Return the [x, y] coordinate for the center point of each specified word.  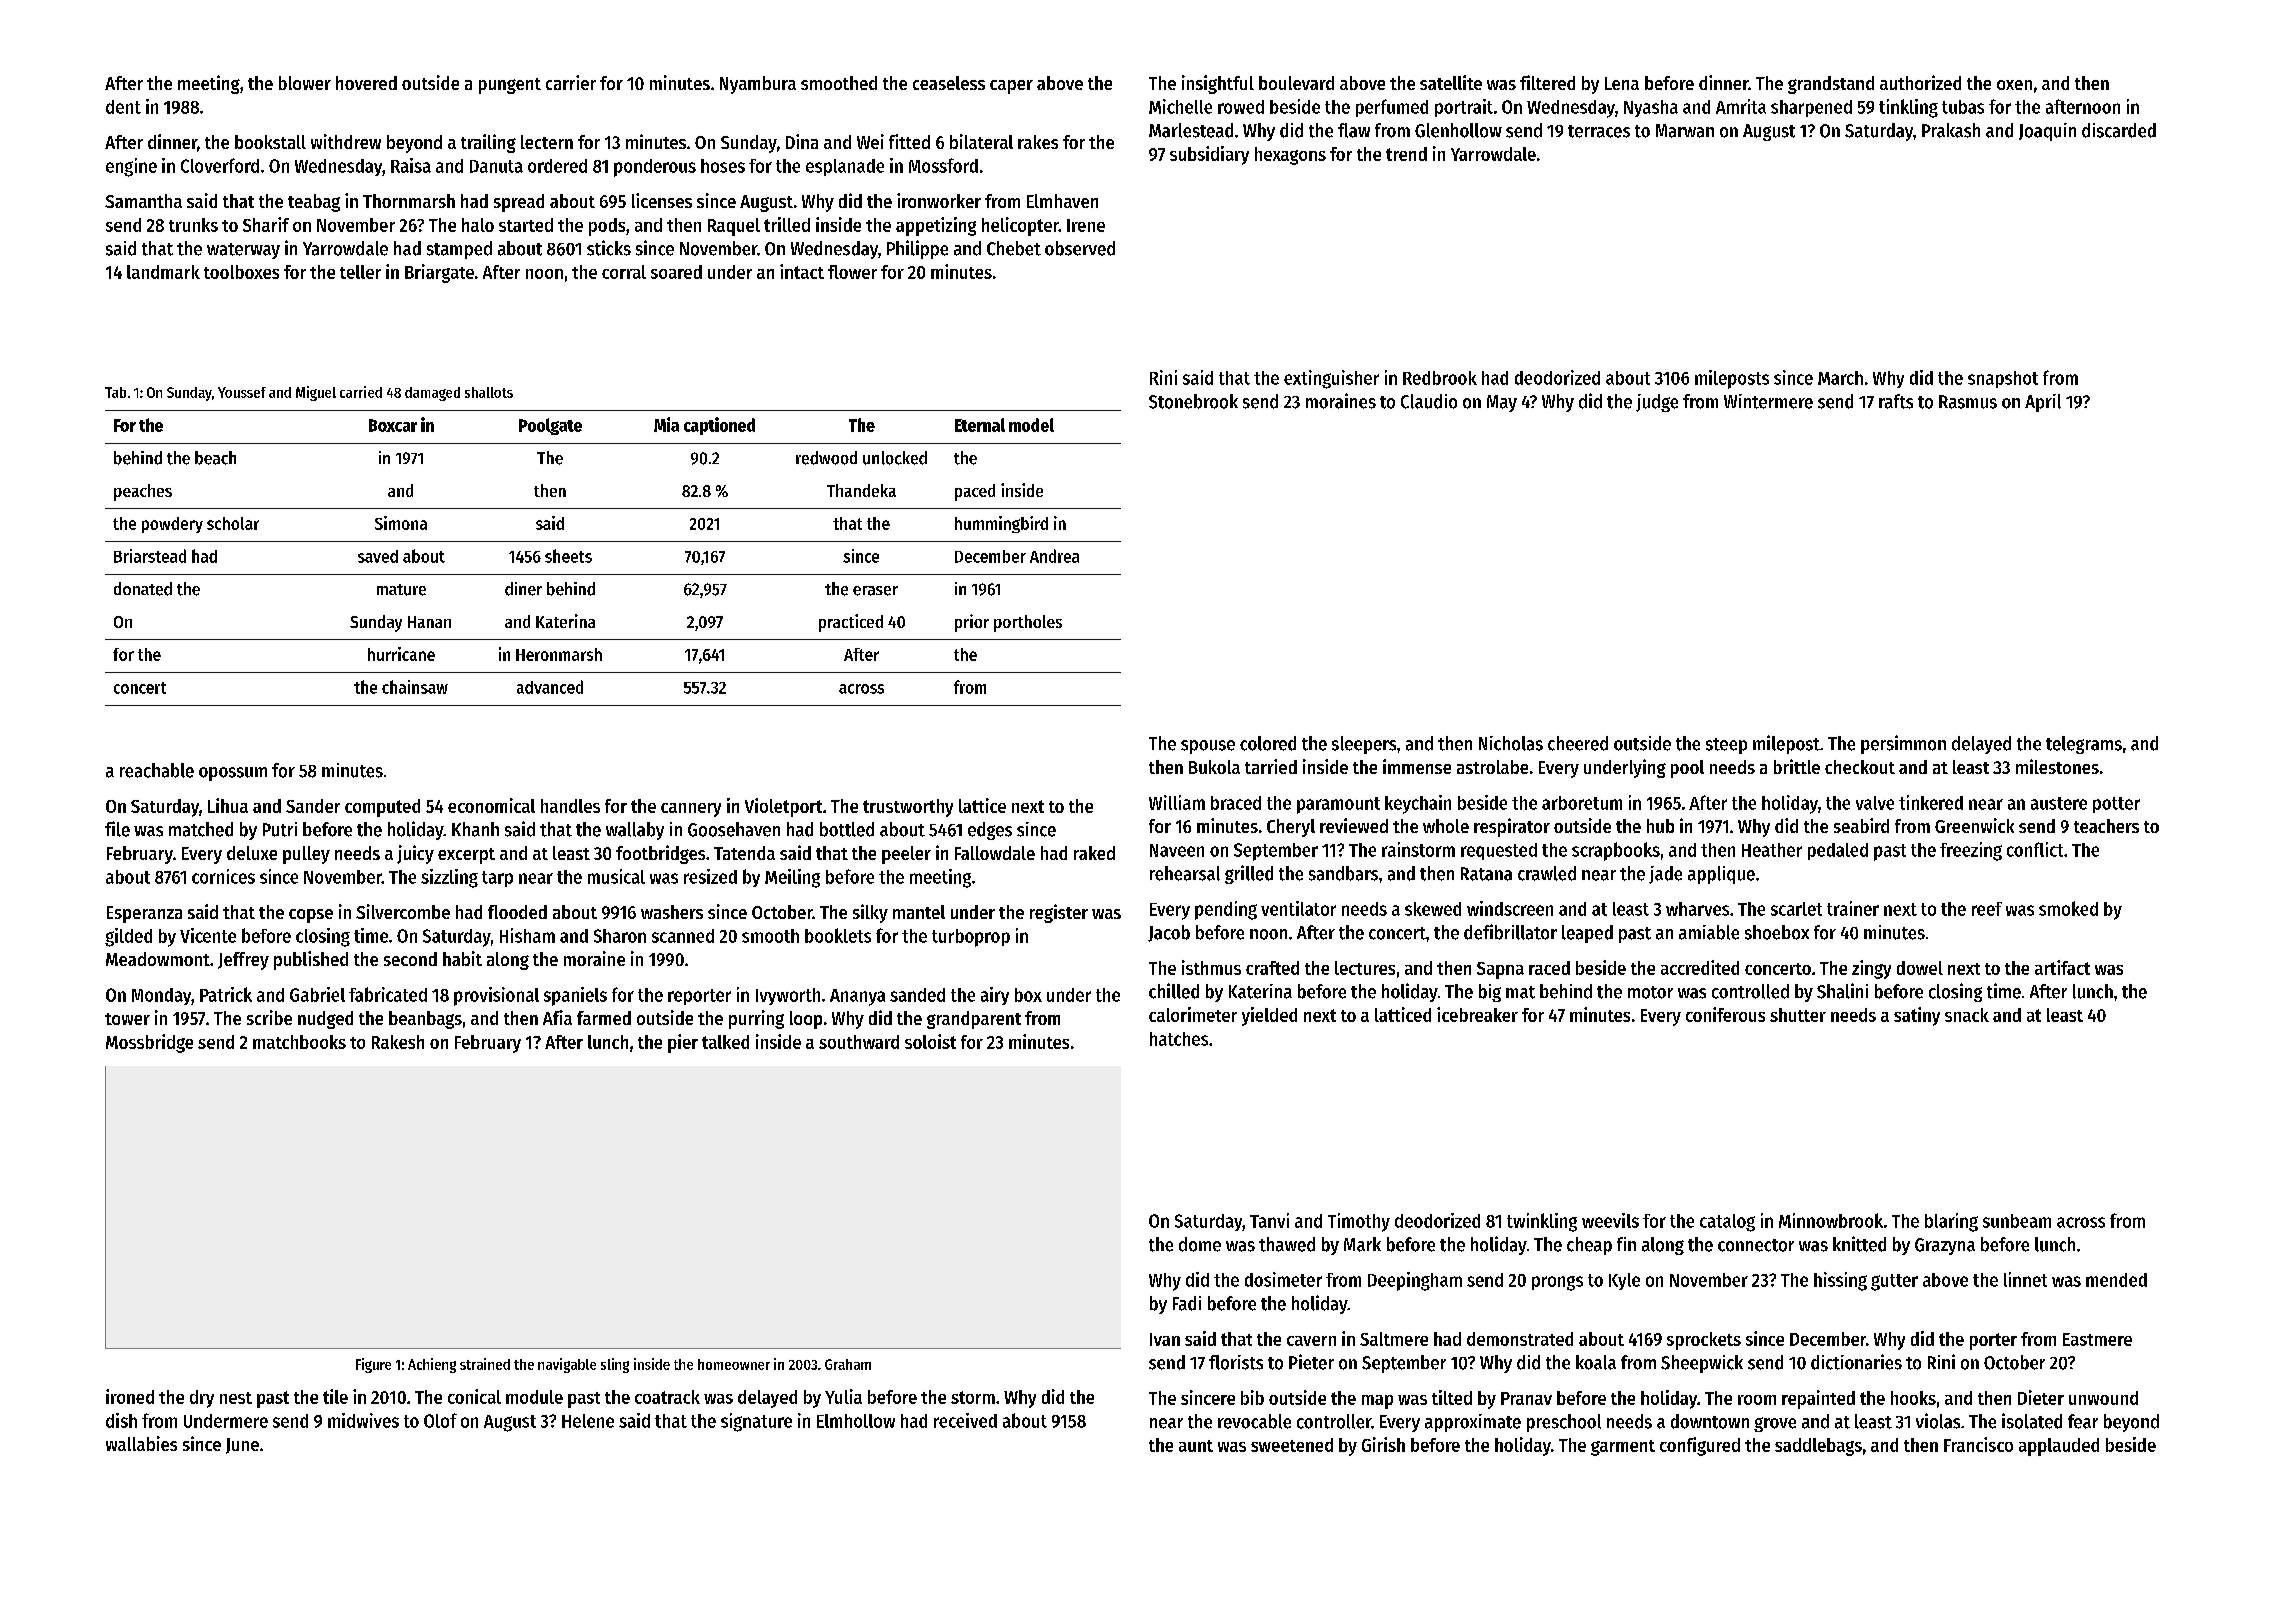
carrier [571, 82]
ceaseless [949, 83]
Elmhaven [1062, 201]
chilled [1174, 991]
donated [143, 589]
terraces [1599, 131]
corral [624, 272]
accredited [1700, 967]
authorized [1920, 82]
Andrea [1054, 556]
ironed [130, 1396]
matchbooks [299, 1042]
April [2043, 403]
